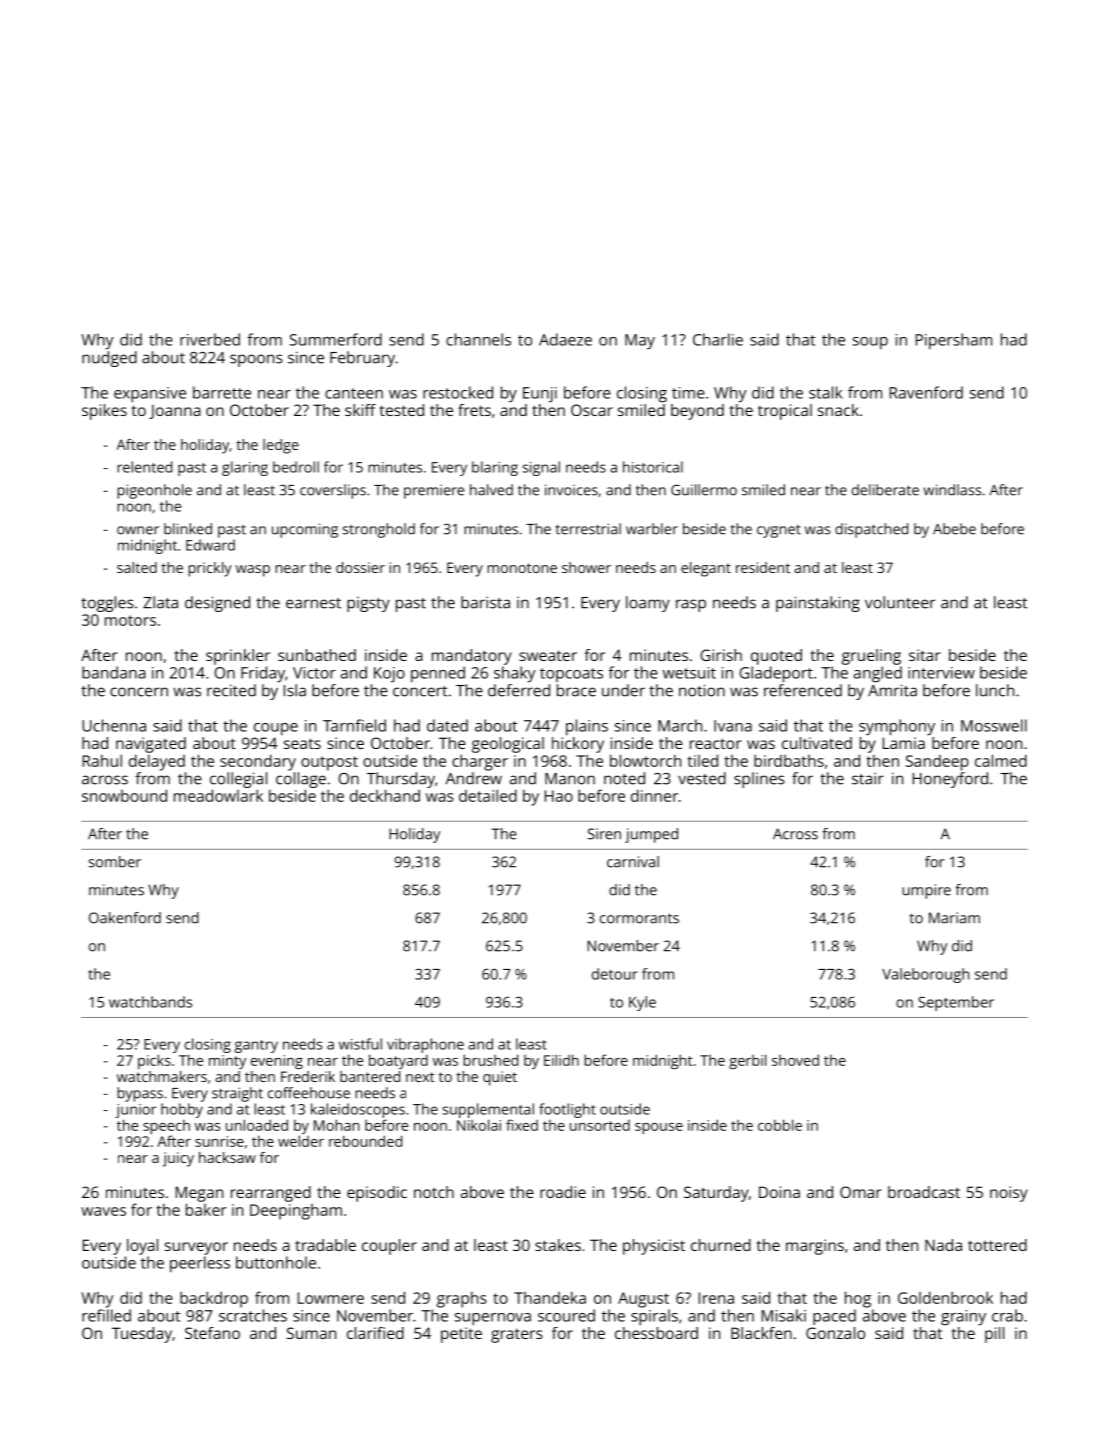  What do you see at coordinates (656, 1333) in the page?
I see `chessboard` at bounding box center [656, 1333].
